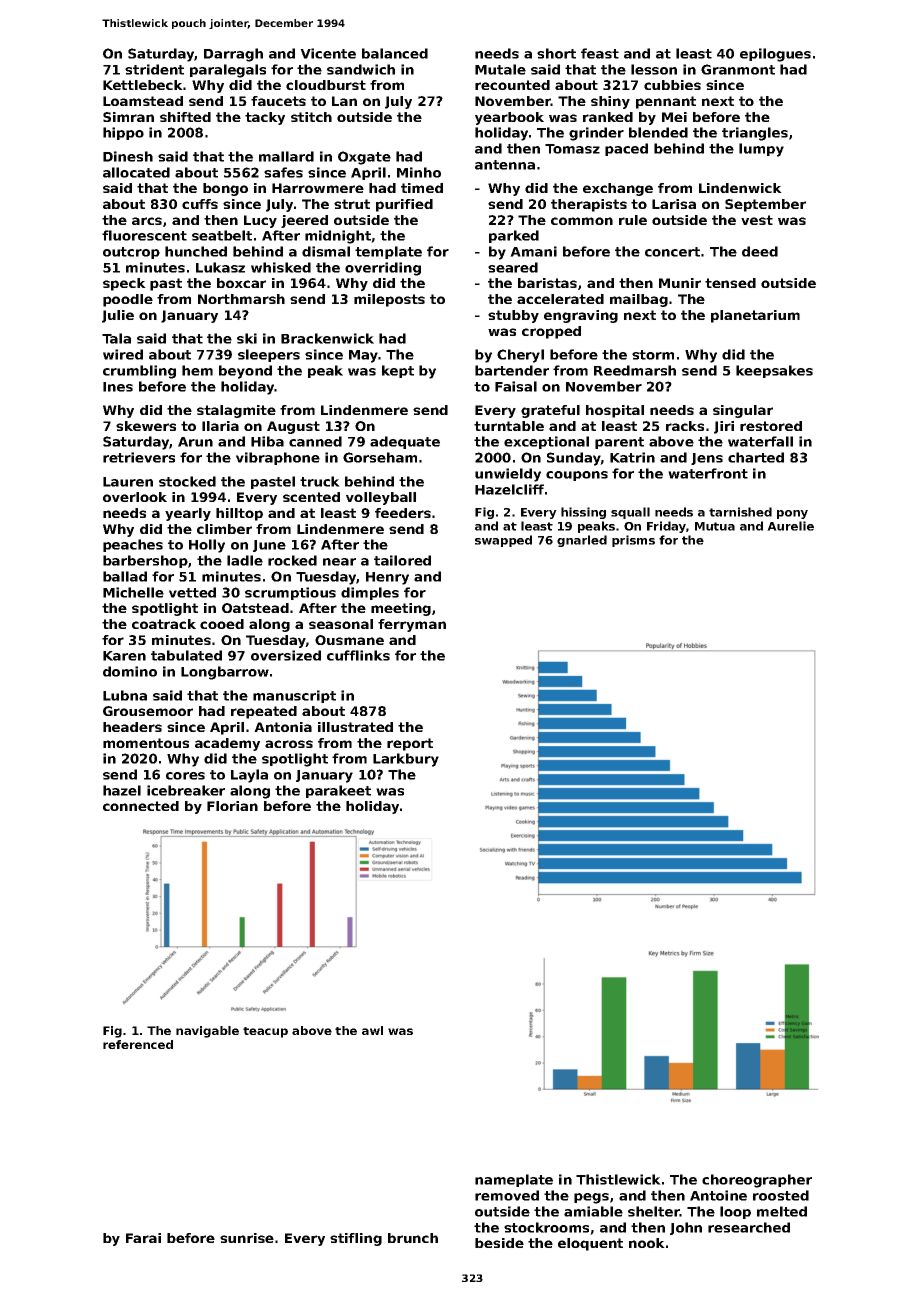 The image size is (924, 1308). Describe the element at coordinates (513, 267) in the image. I see `seared` at that location.
